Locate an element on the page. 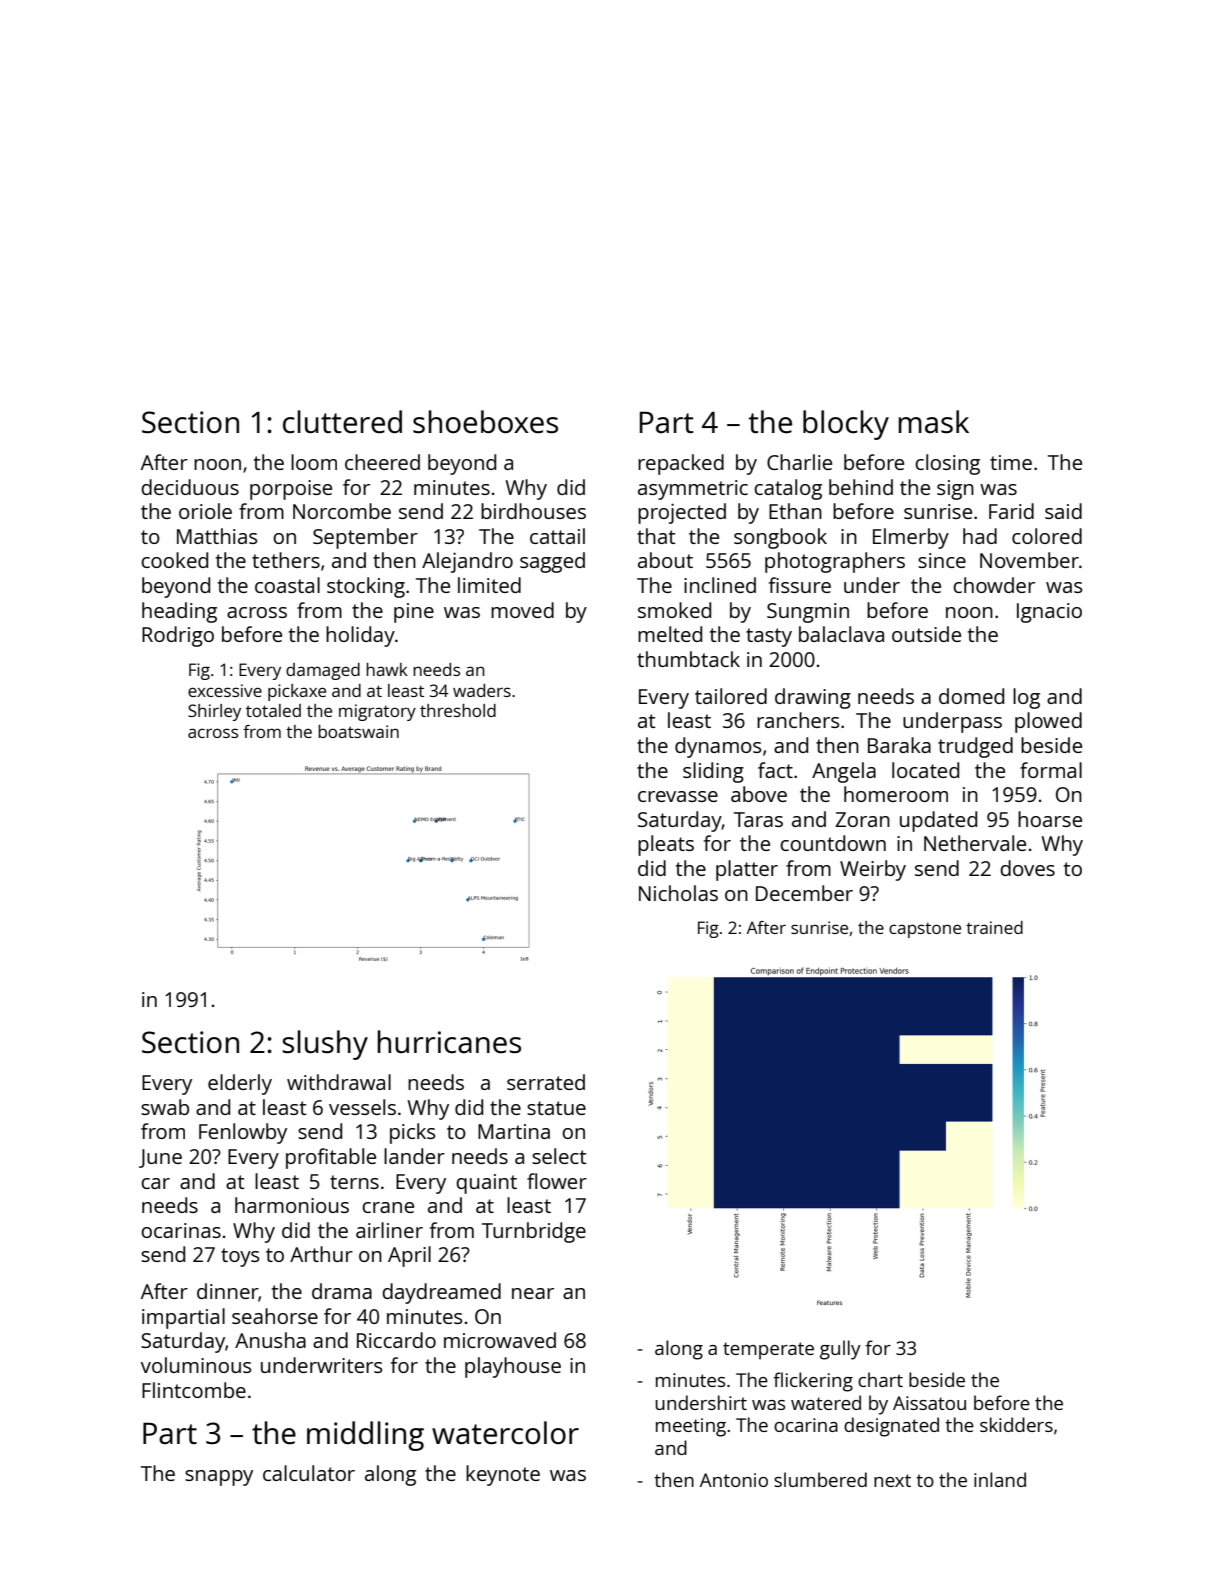  blocky is located at coordinates (846, 425).
